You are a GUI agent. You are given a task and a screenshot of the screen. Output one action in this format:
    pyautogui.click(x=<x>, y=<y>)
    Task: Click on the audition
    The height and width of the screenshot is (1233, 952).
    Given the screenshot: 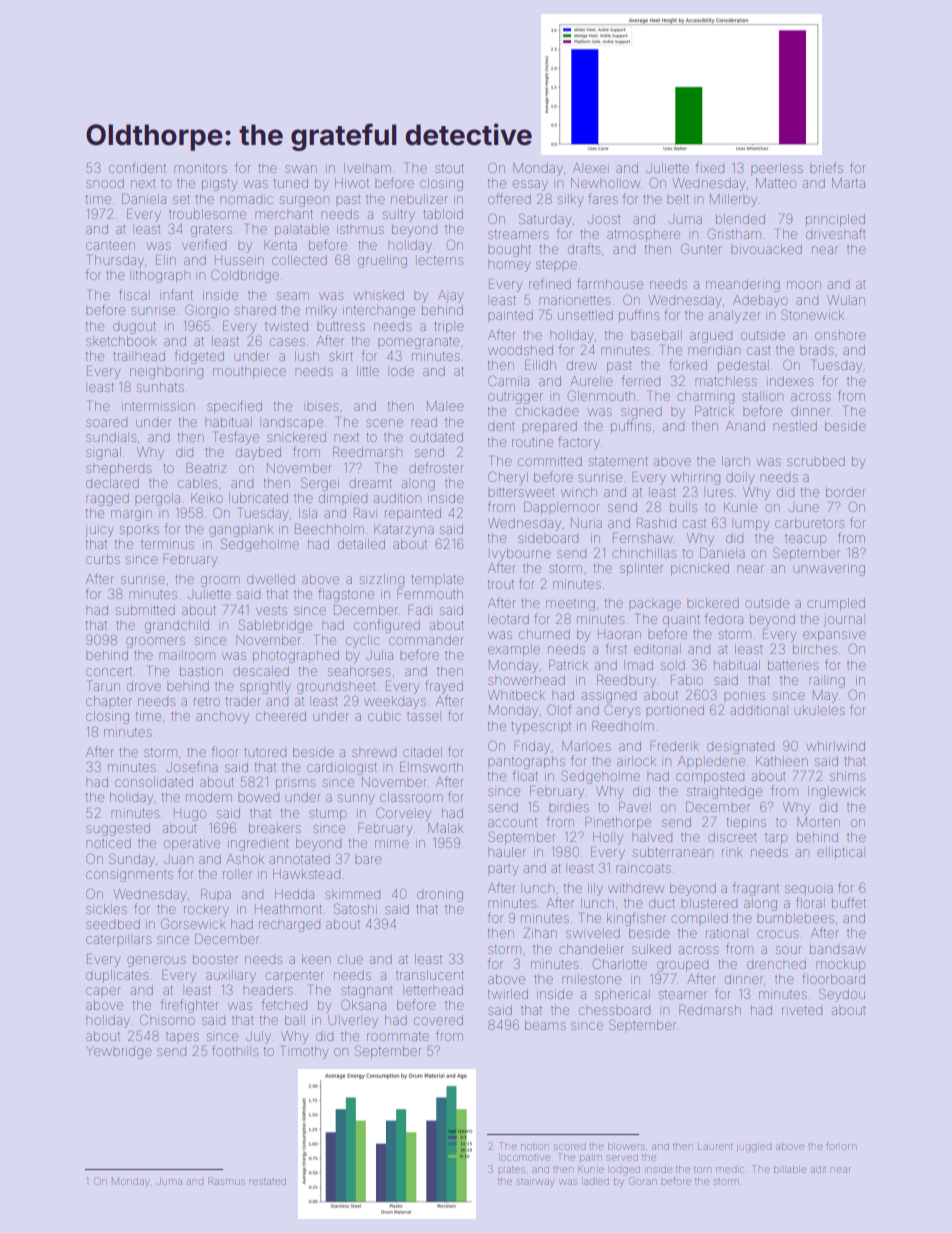 What is the action you would take?
    pyautogui.click(x=397, y=498)
